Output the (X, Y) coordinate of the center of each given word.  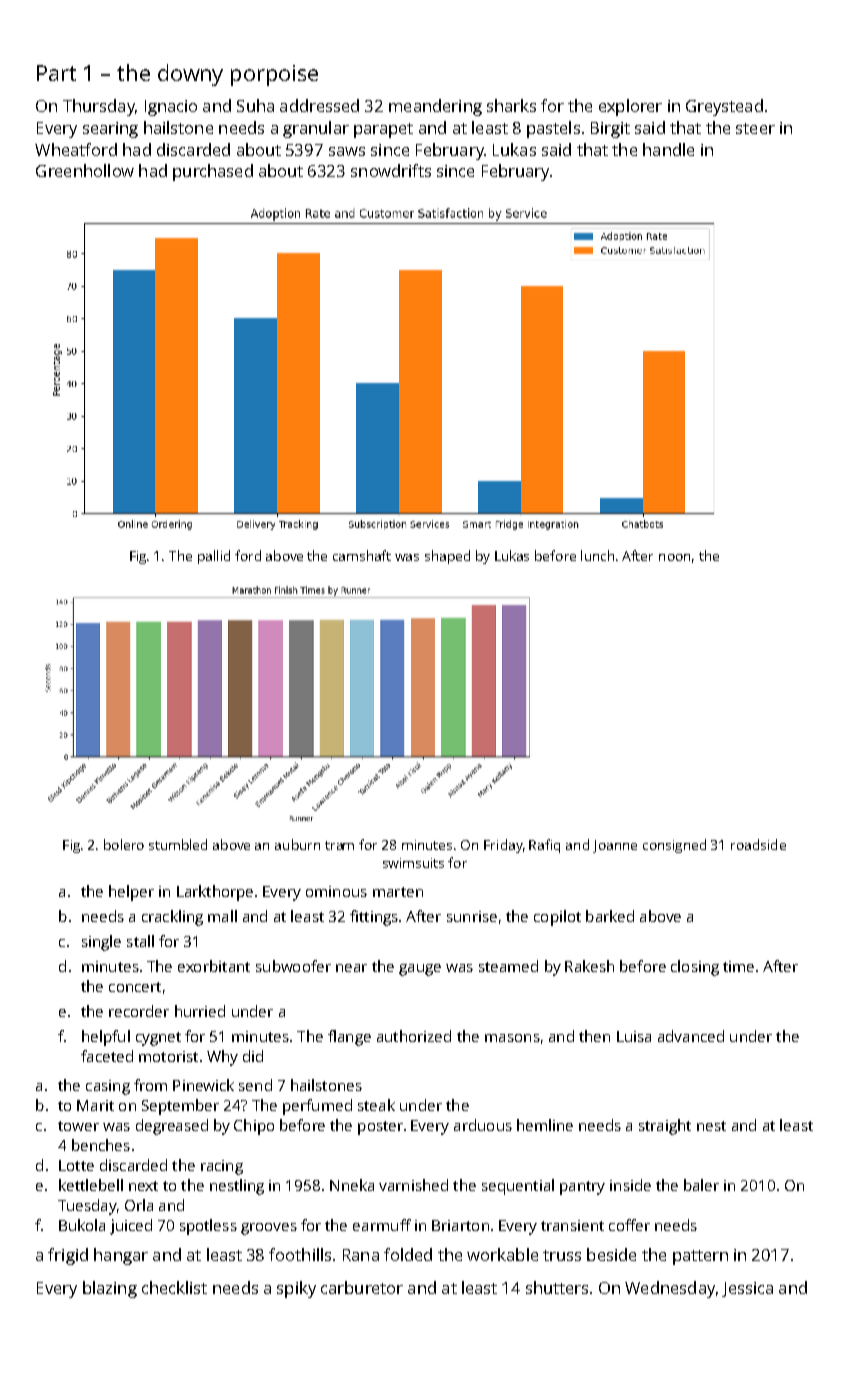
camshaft (362, 555)
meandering (435, 107)
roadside (758, 844)
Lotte (76, 1165)
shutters (557, 1287)
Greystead (724, 107)
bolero (124, 844)
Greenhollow (85, 170)
